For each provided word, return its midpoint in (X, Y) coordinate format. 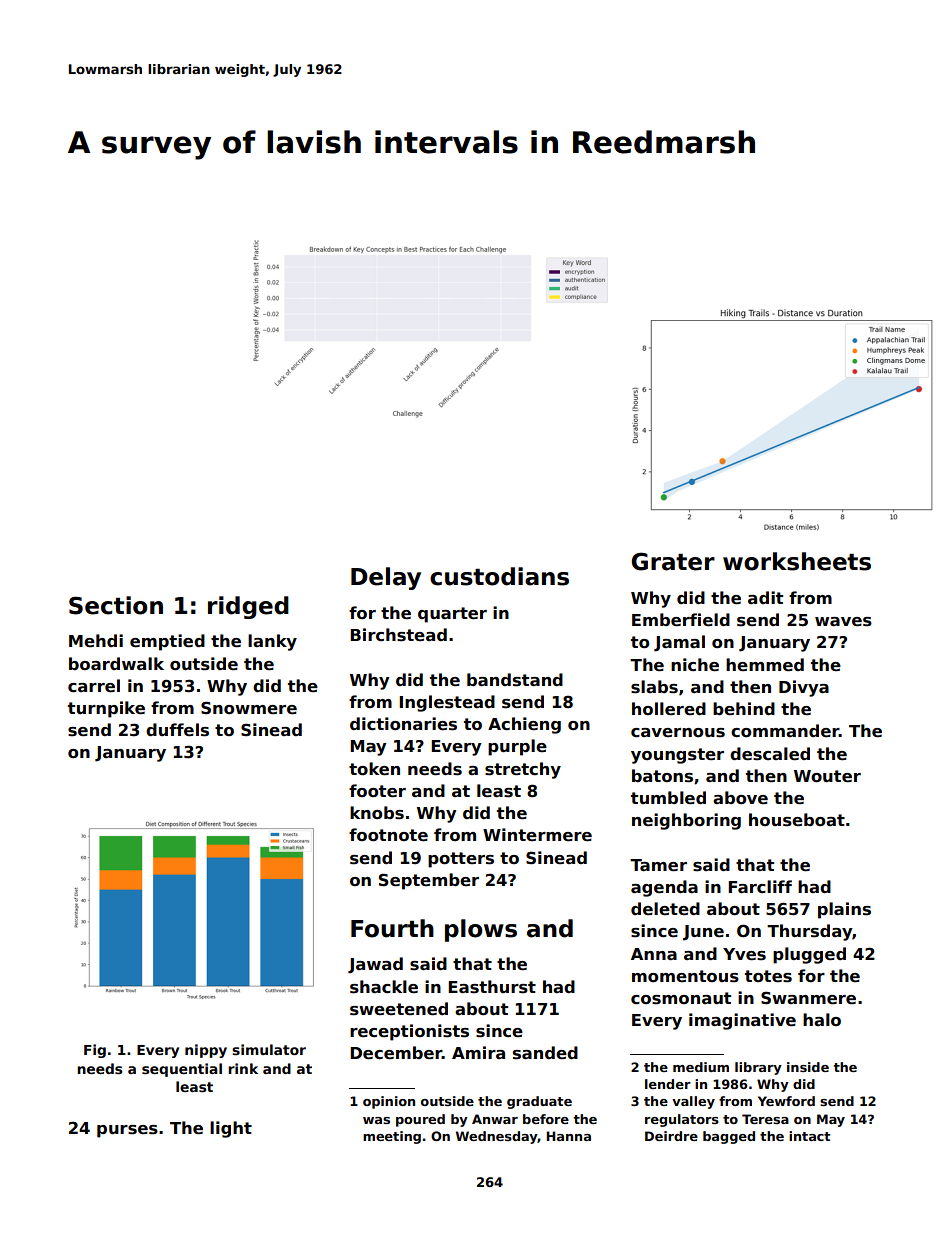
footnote (388, 835)
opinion (389, 1102)
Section (116, 605)
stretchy (523, 770)
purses (127, 1131)
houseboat (797, 820)
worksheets (797, 561)
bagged (729, 1137)
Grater (673, 561)
